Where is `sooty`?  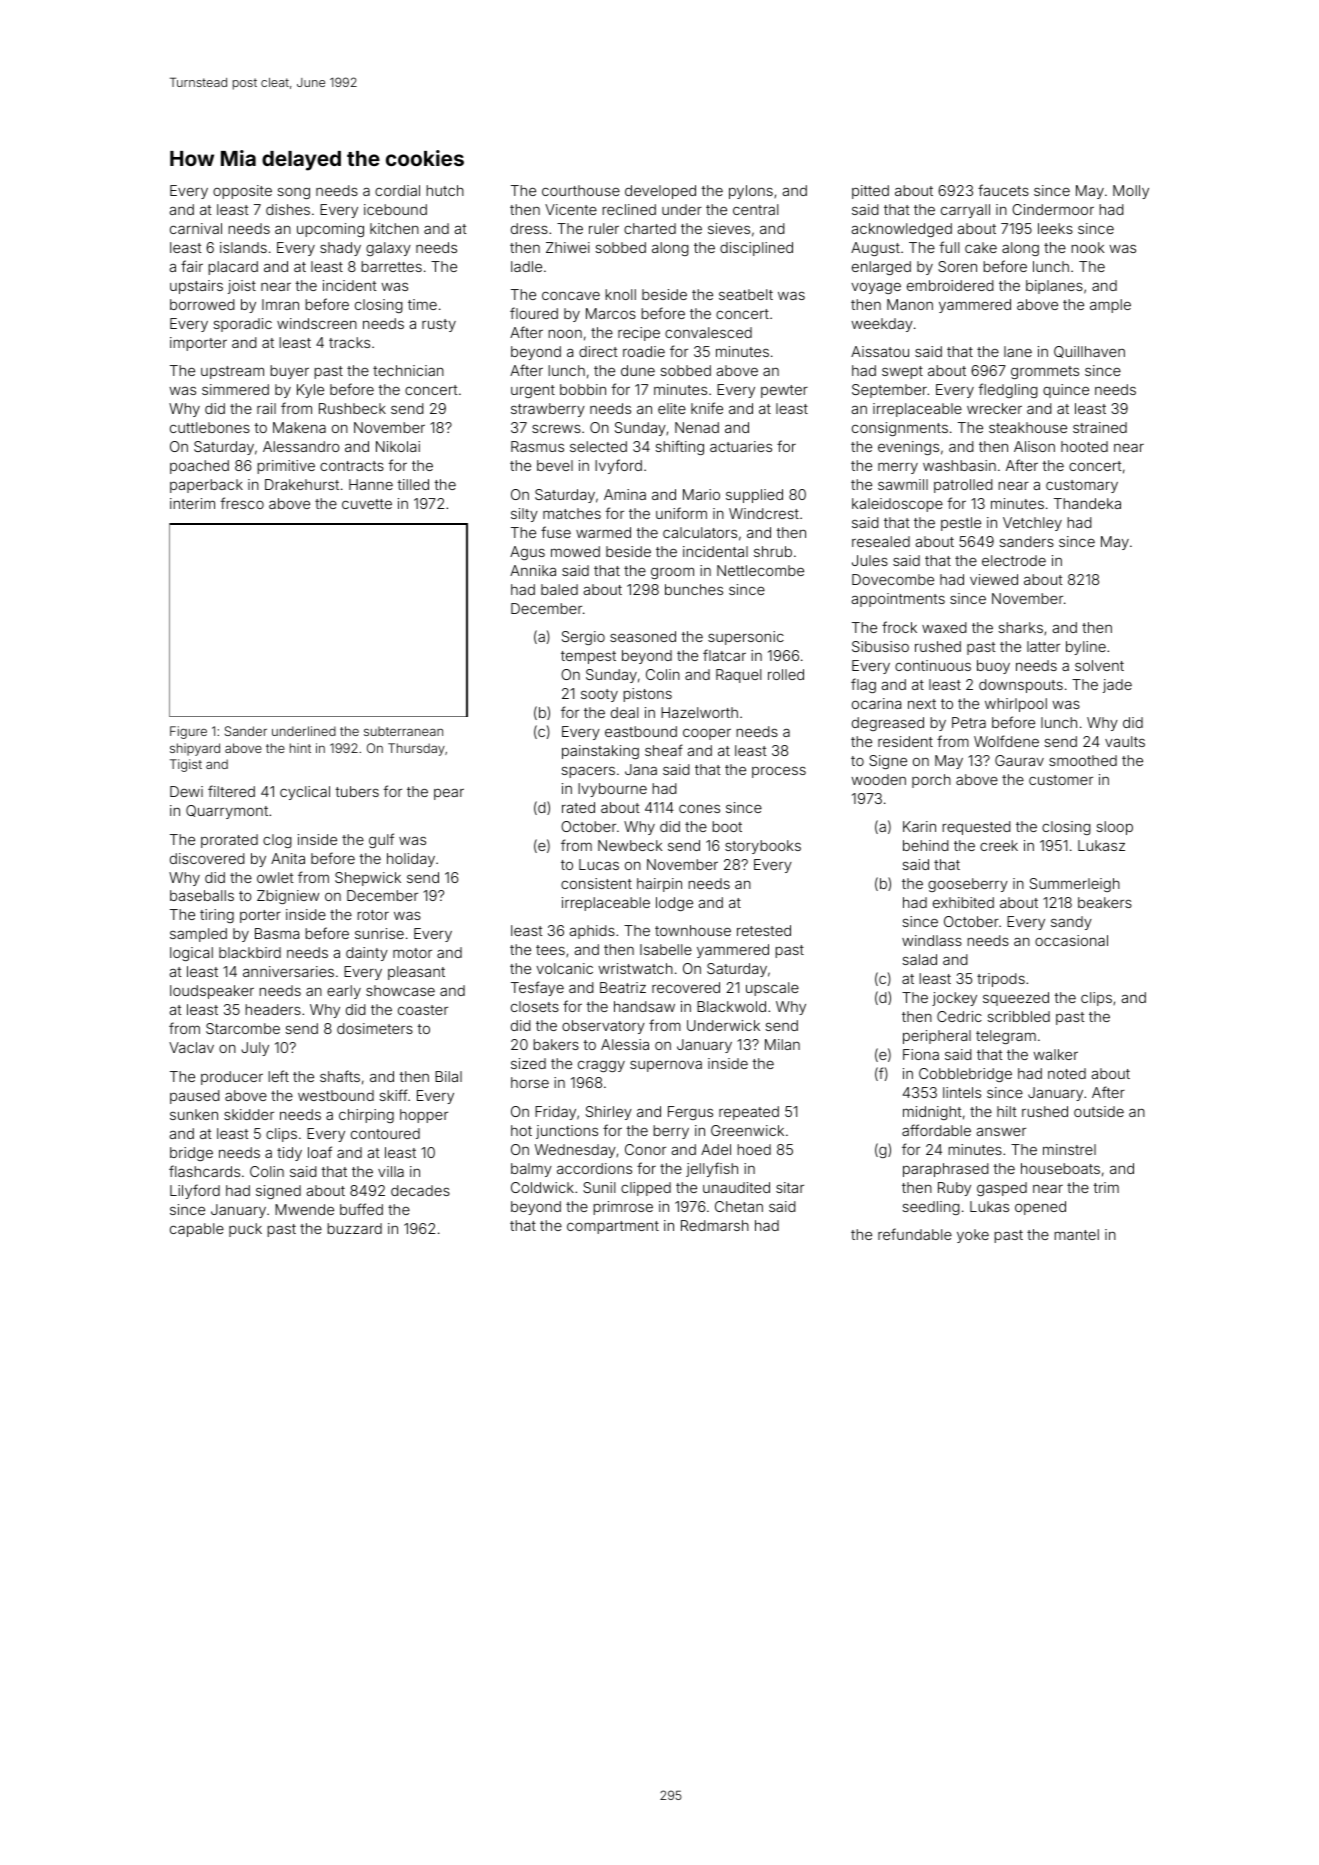 sooty is located at coordinates (599, 695).
